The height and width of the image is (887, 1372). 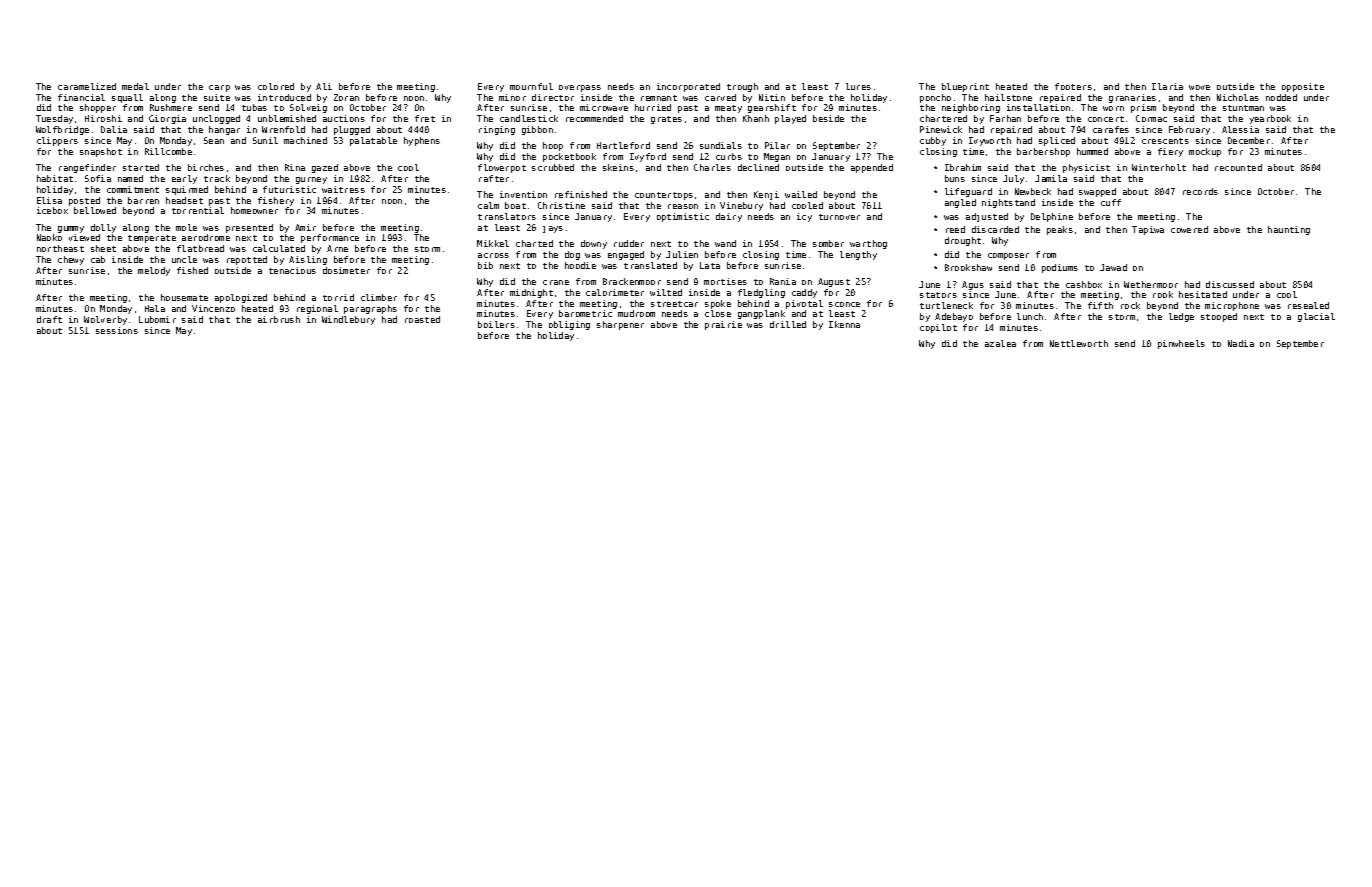 What do you see at coordinates (801, 194) in the image?
I see `wailed` at bounding box center [801, 194].
